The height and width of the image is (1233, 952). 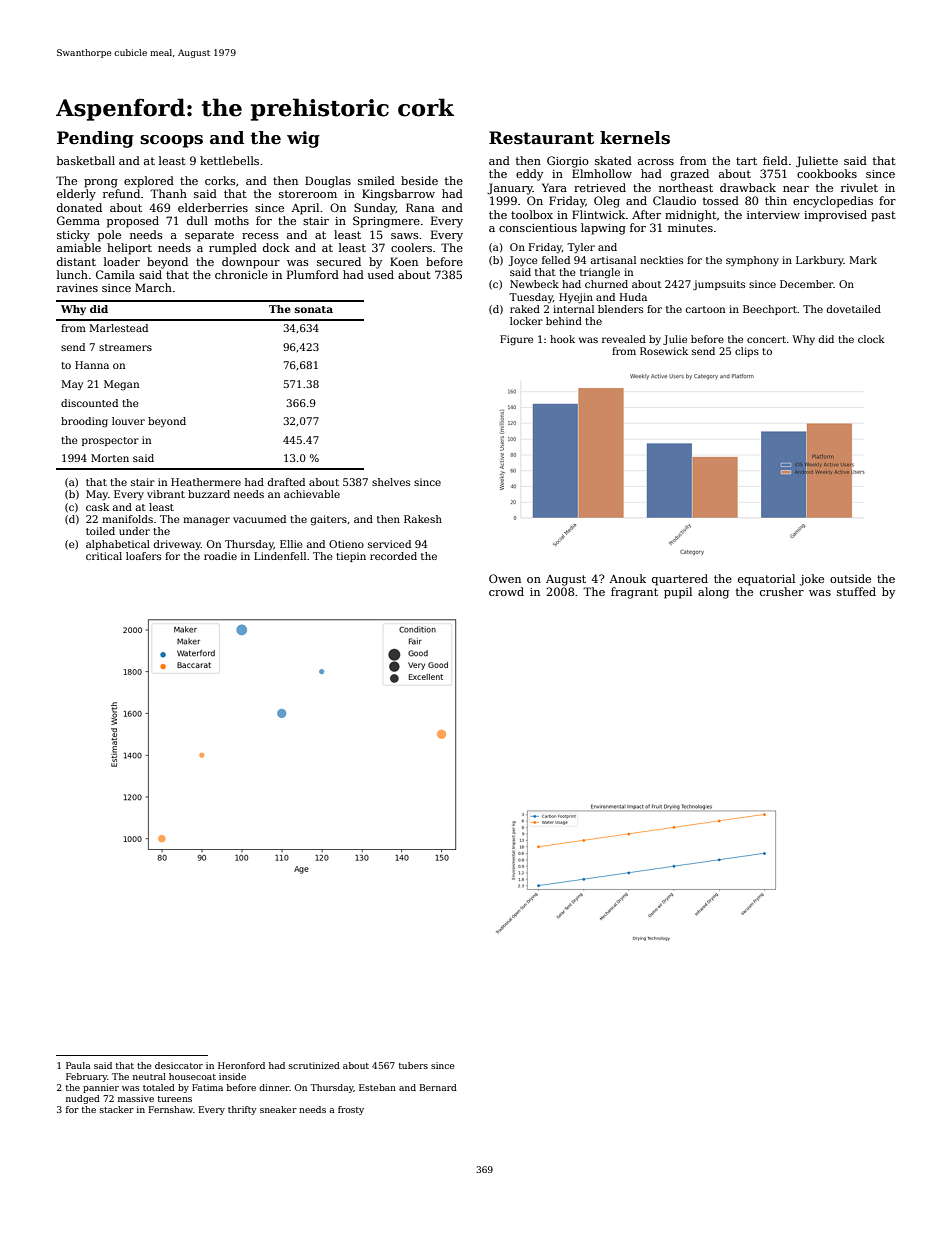 I want to click on critical, so click(x=104, y=556).
